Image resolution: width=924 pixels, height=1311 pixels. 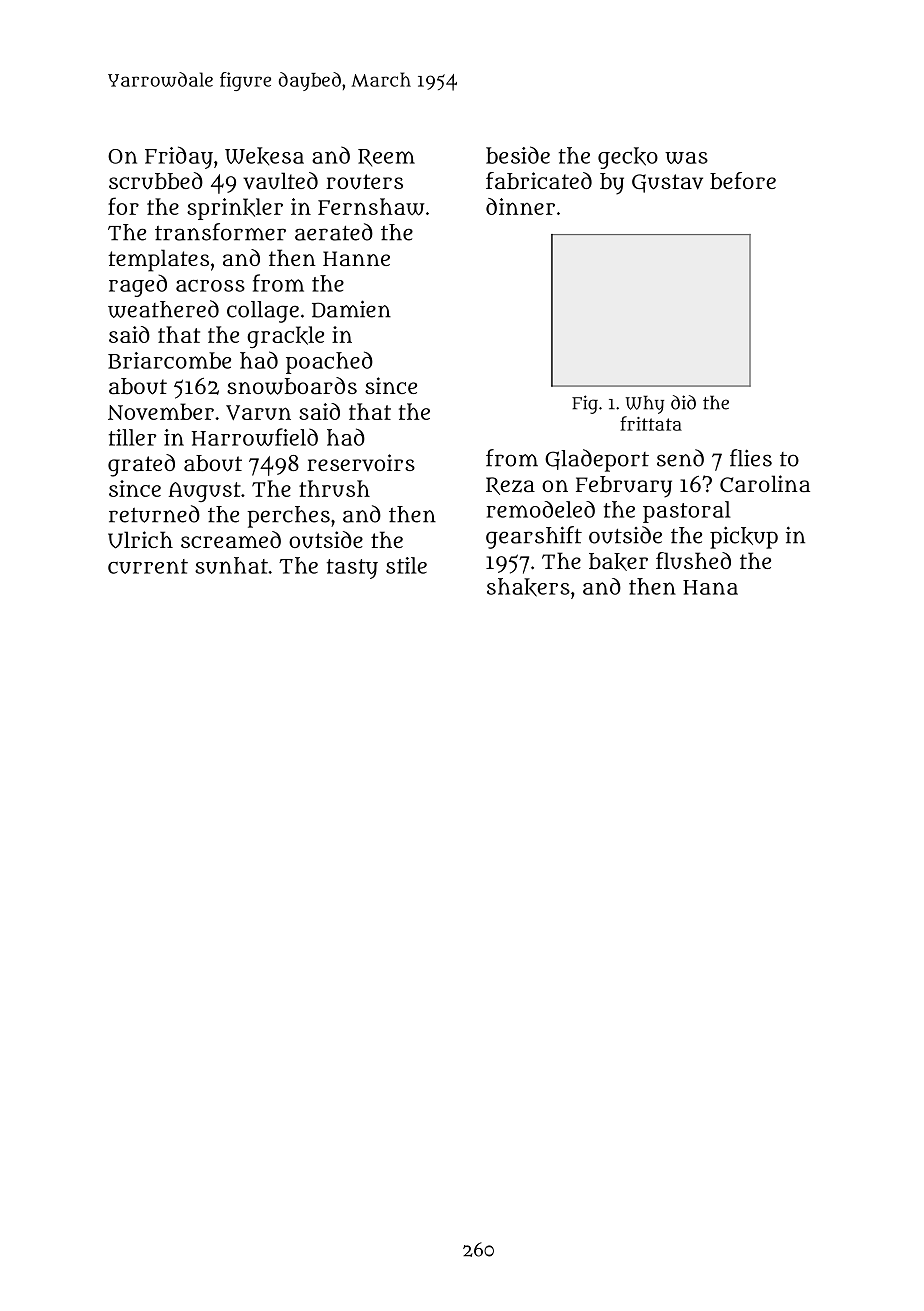 I want to click on scrubbed, so click(x=156, y=181).
